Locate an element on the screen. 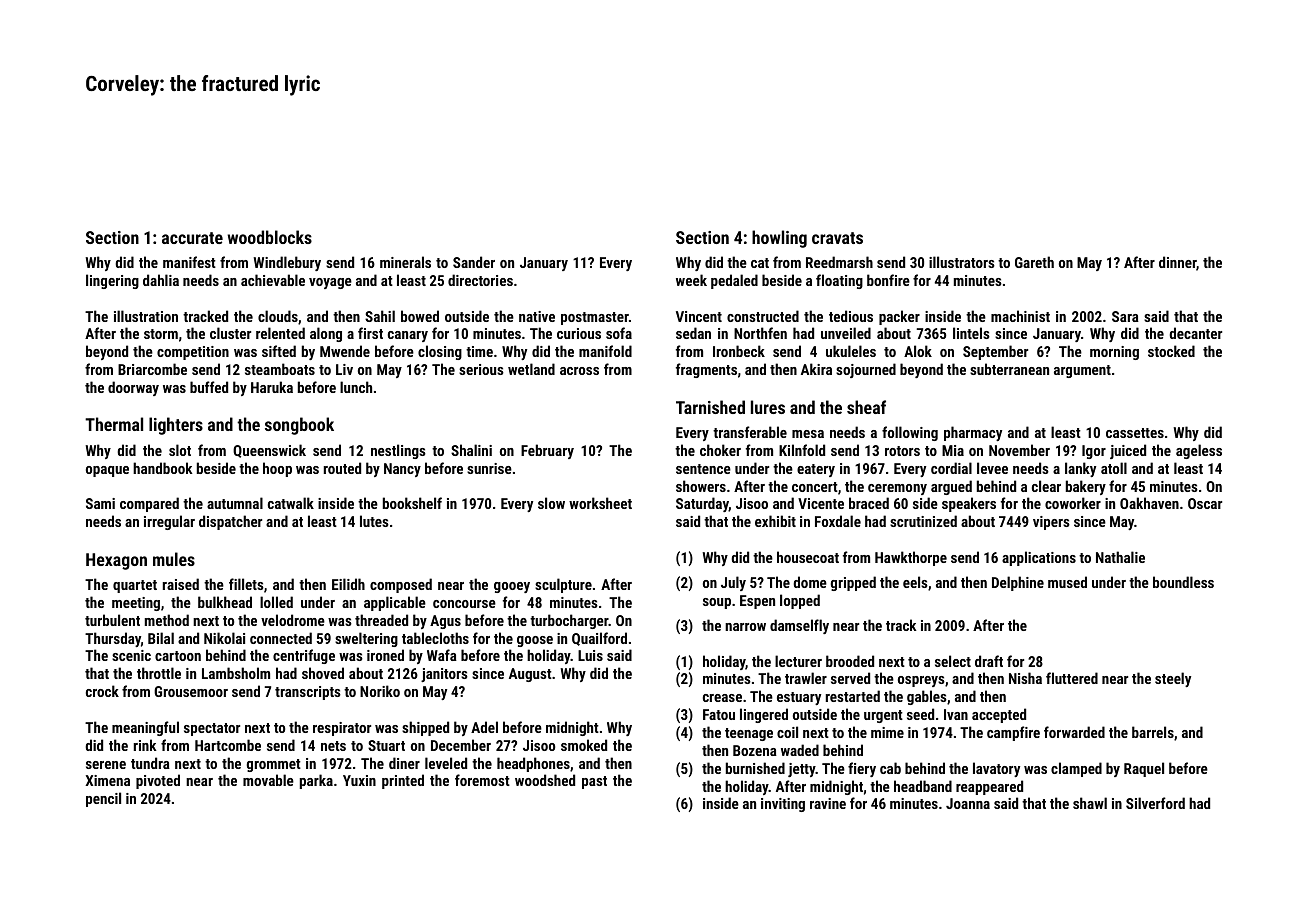 This screenshot has width=1308, height=924. pencil is located at coordinates (103, 799).
